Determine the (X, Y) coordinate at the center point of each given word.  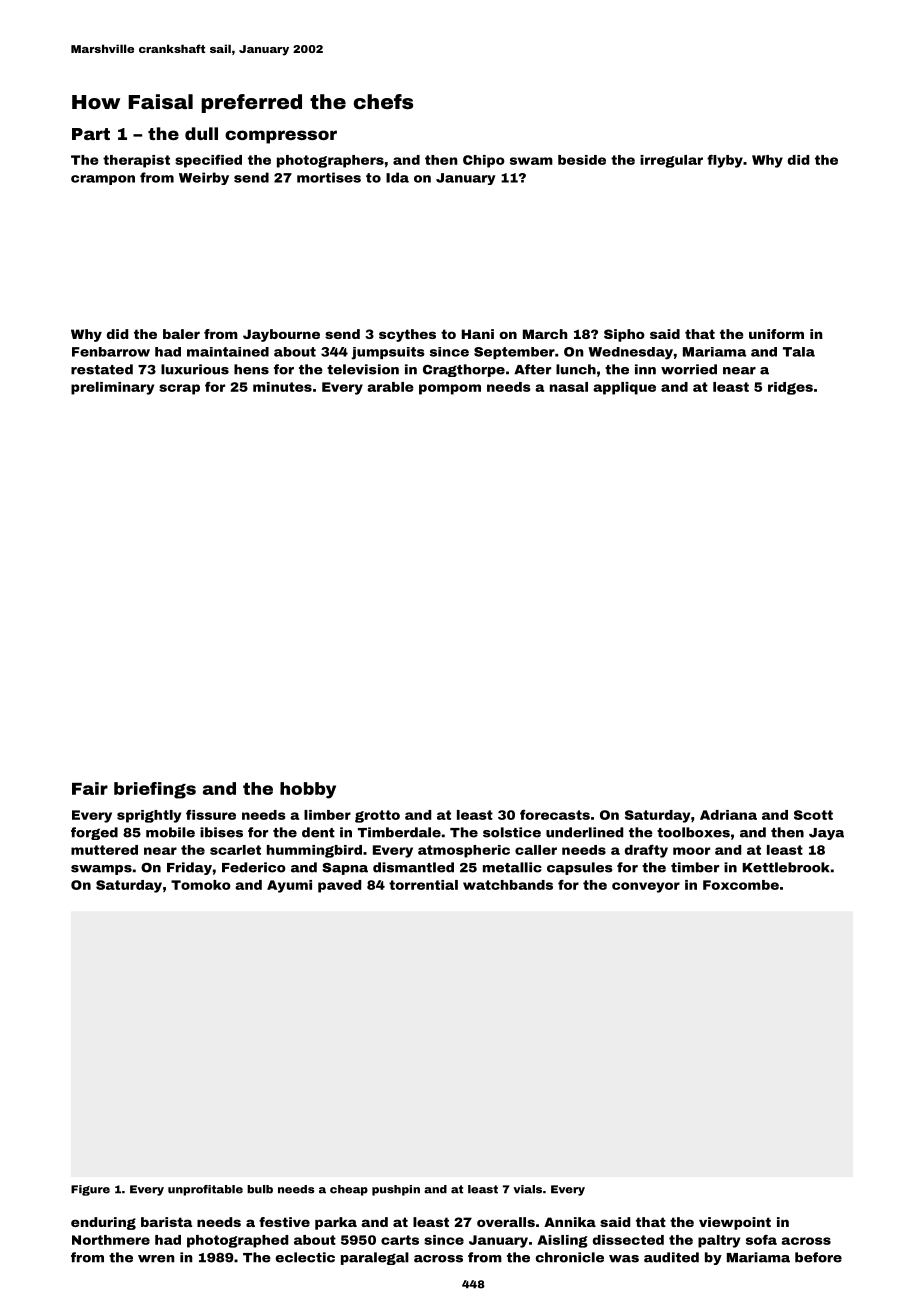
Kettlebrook (786, 867)
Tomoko (201, 885)
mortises (329, 177)
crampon (103, 180)
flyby (725, 161)
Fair (90, 788)
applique (624, 388)
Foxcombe (741, 885)
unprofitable (205, 1190)
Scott (813, 815)
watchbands (508, 885)
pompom (450, 389)
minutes (282, 387)
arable (390, 387)
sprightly (149, 816)
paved (339, 886)
